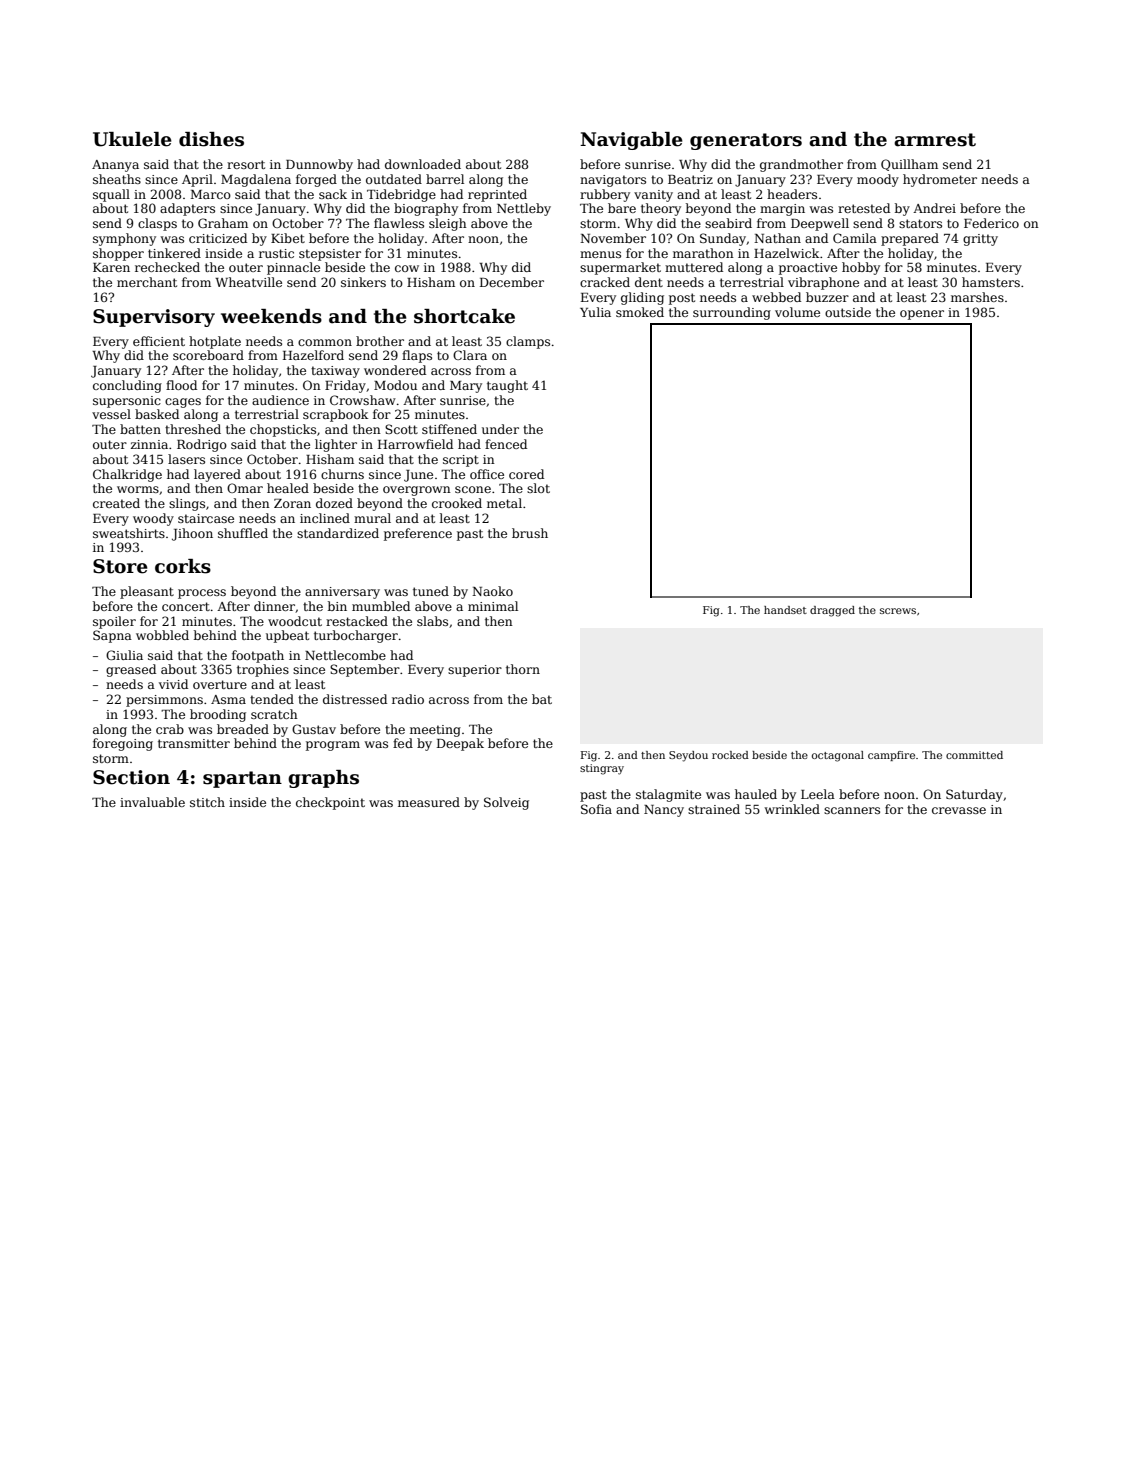 Image resolution: width=1135 pixels, height=1469 pixels. I want to click on screws, so click(898, 611).
